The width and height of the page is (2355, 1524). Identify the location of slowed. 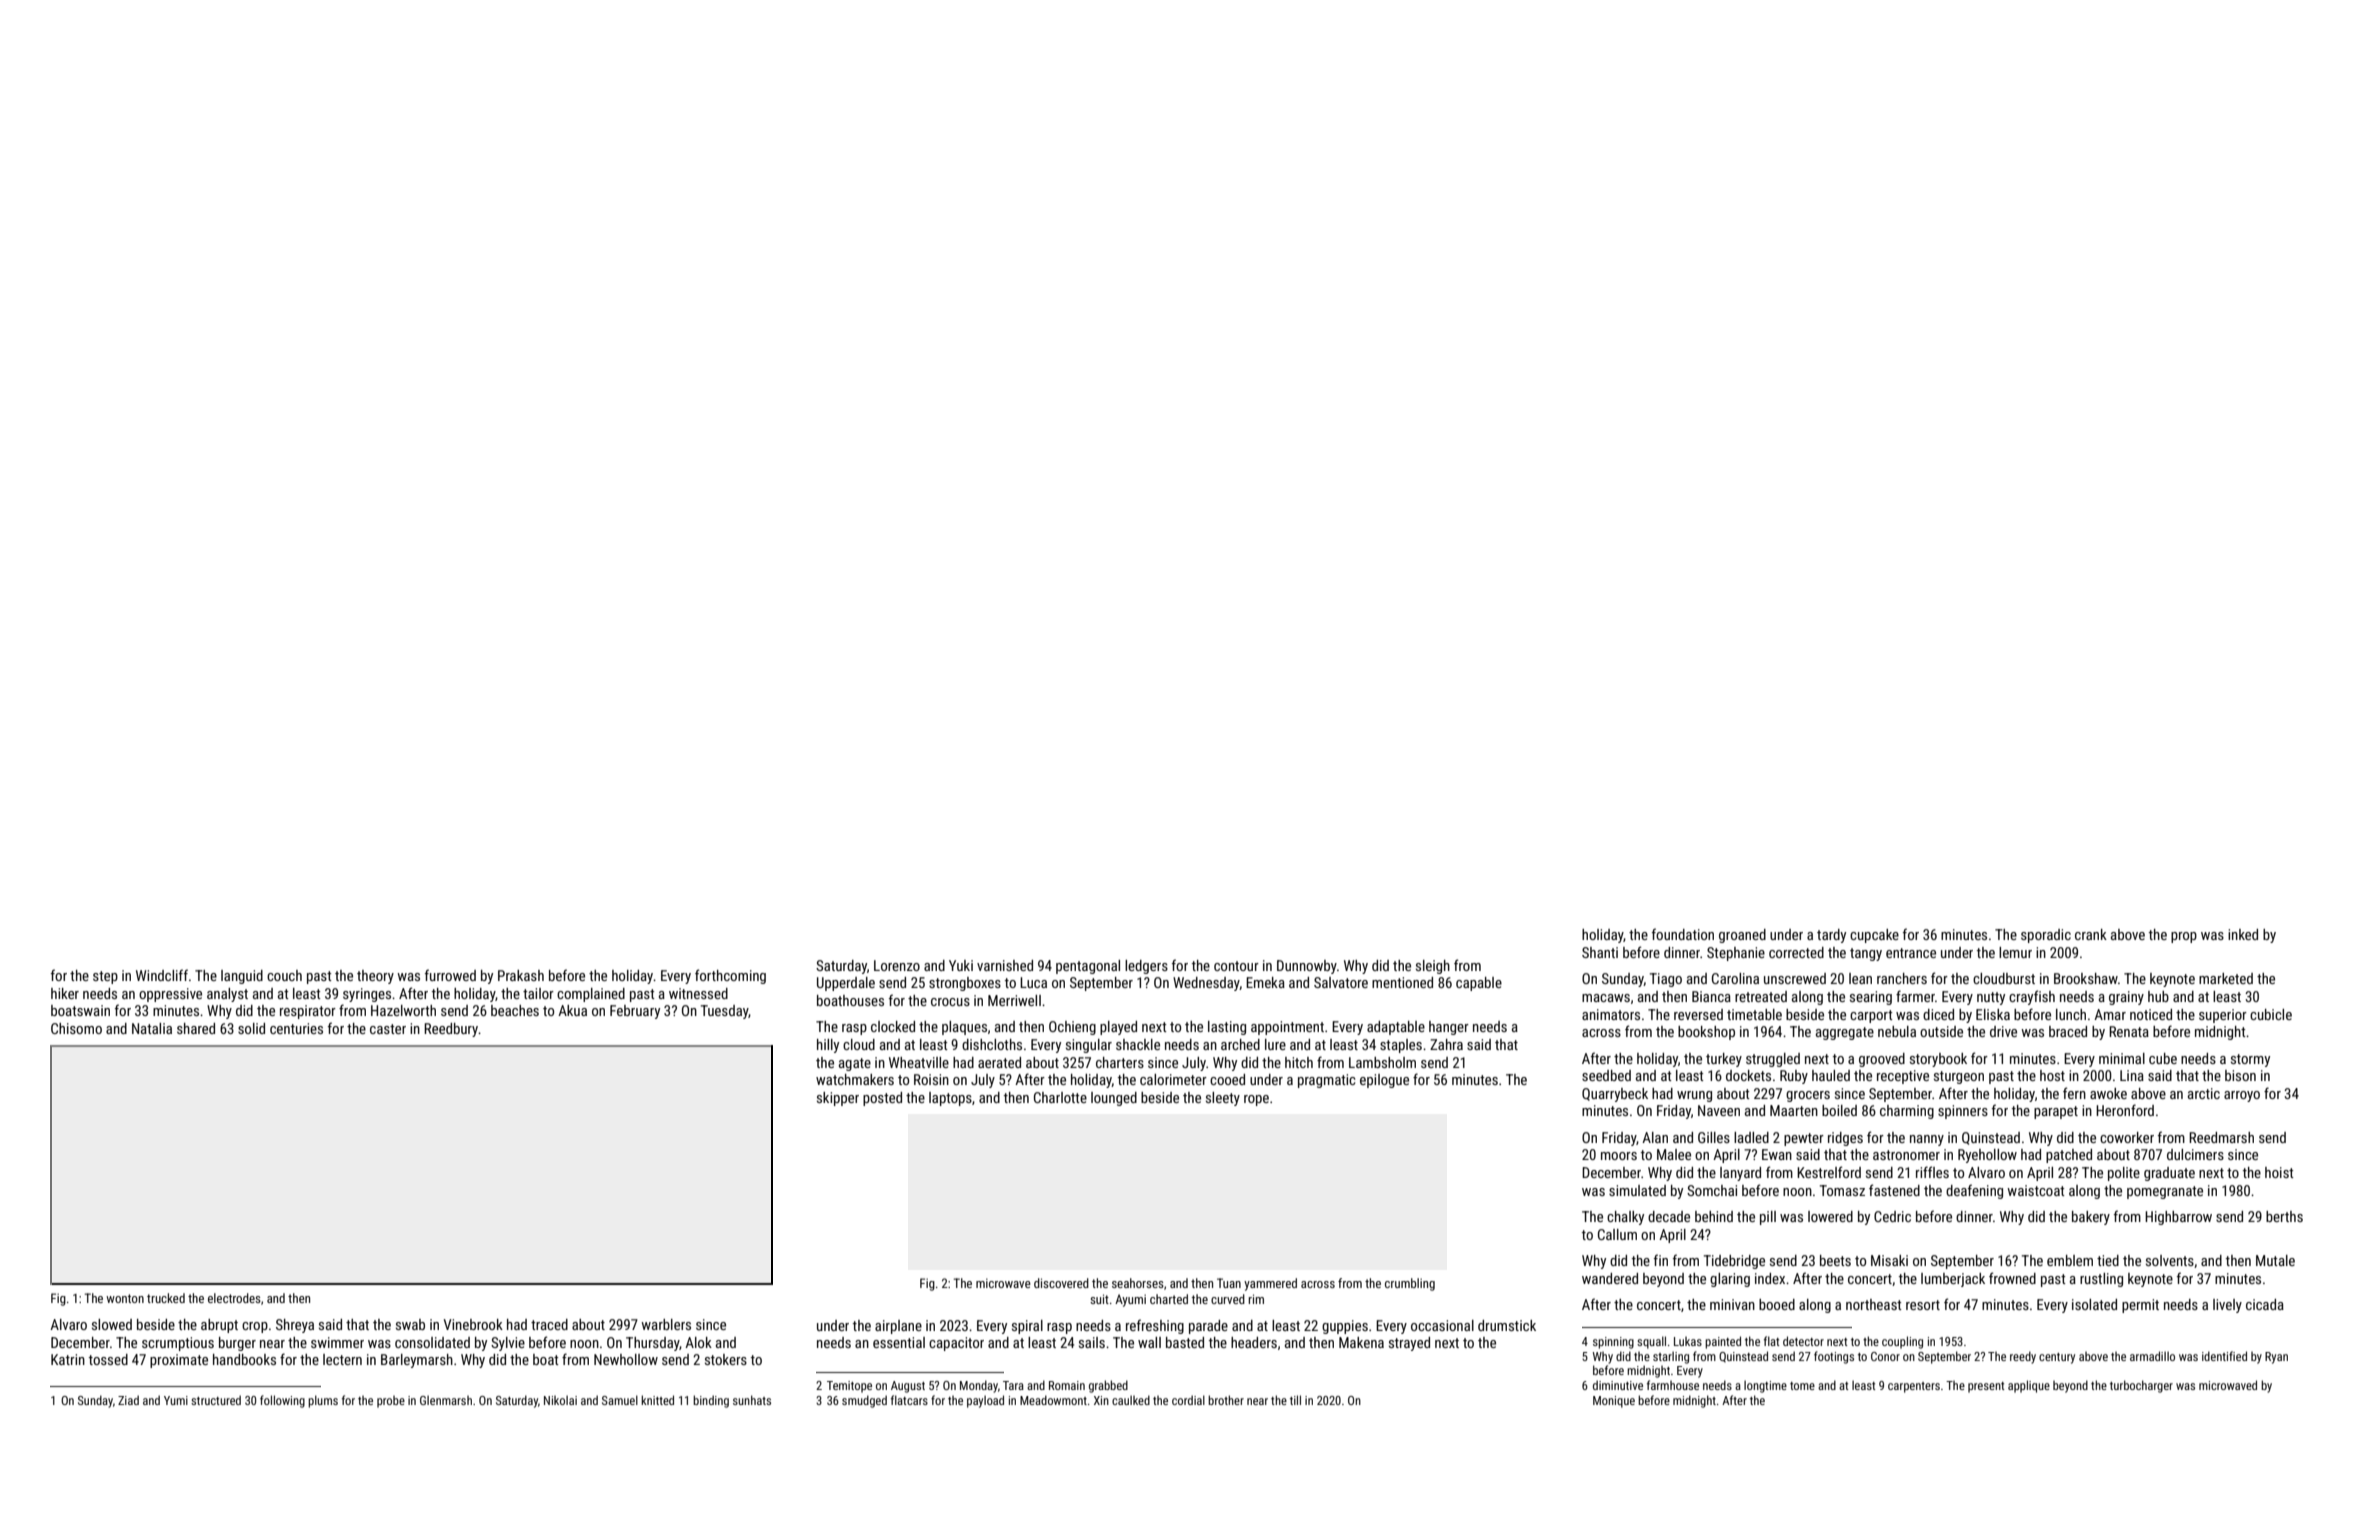
(112, 1324).
